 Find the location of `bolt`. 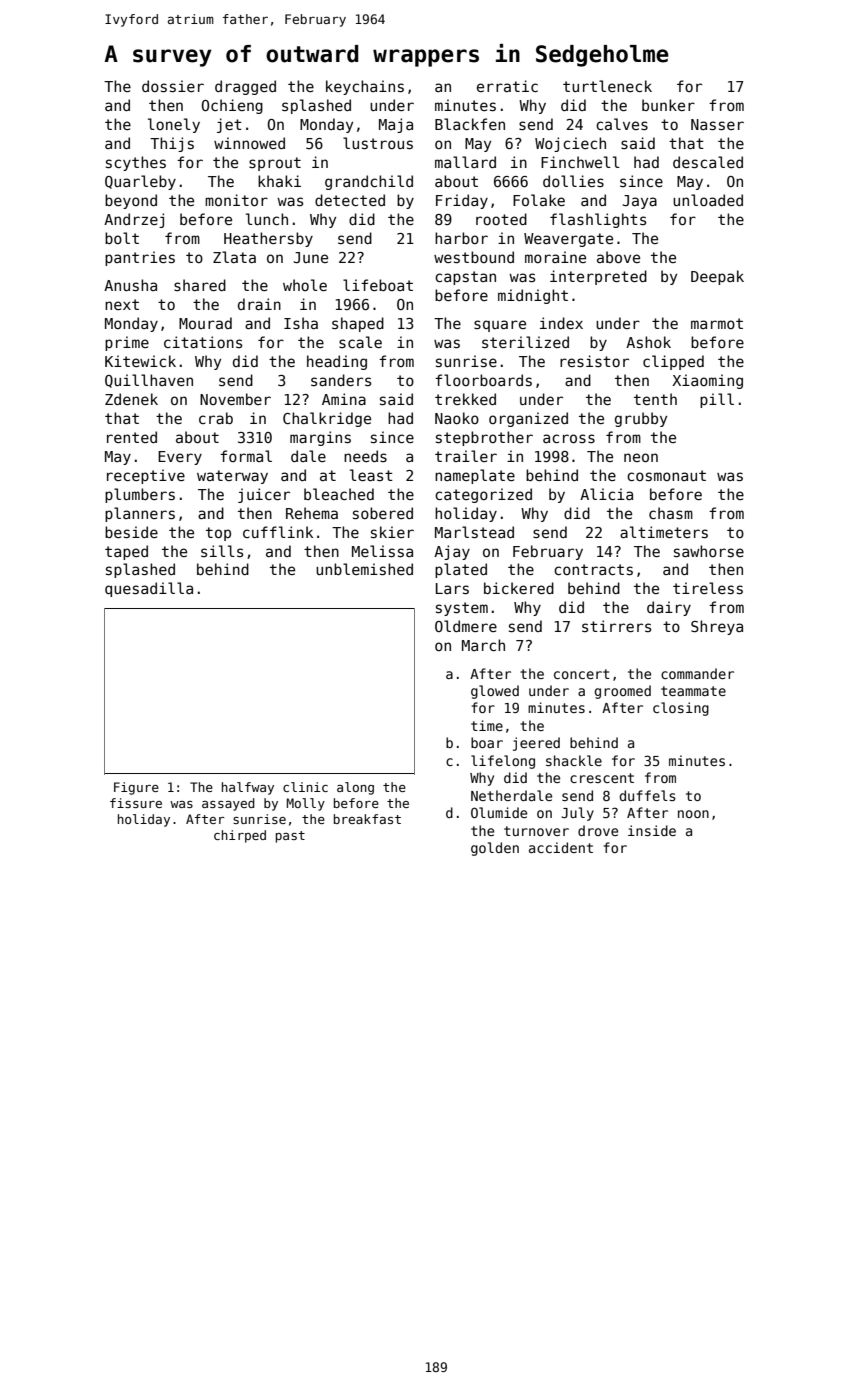

bolt is located at coordinates (122, 238).
